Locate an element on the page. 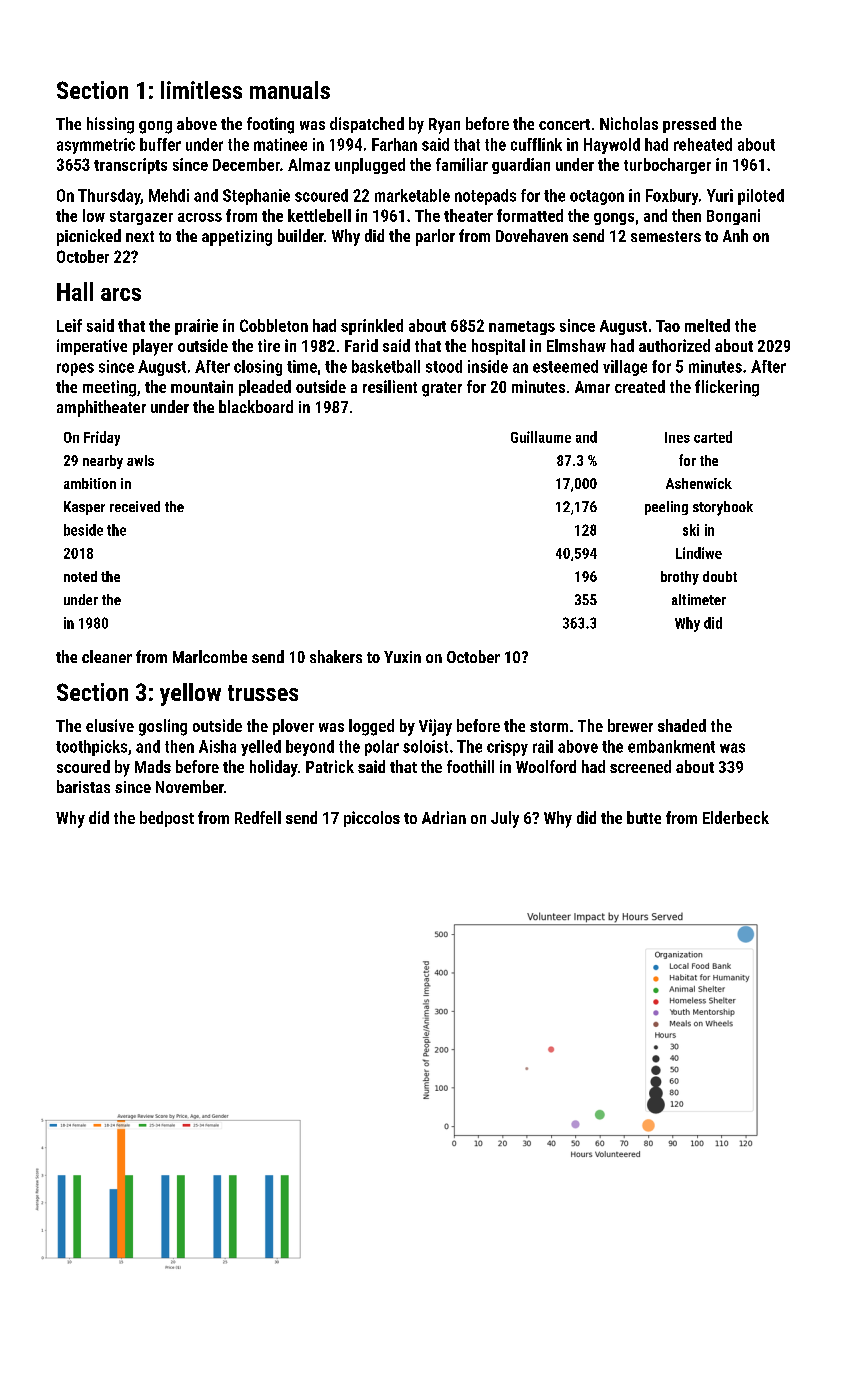 This document has width=849, height=1400. melted is located at coordinates (707, 325).
